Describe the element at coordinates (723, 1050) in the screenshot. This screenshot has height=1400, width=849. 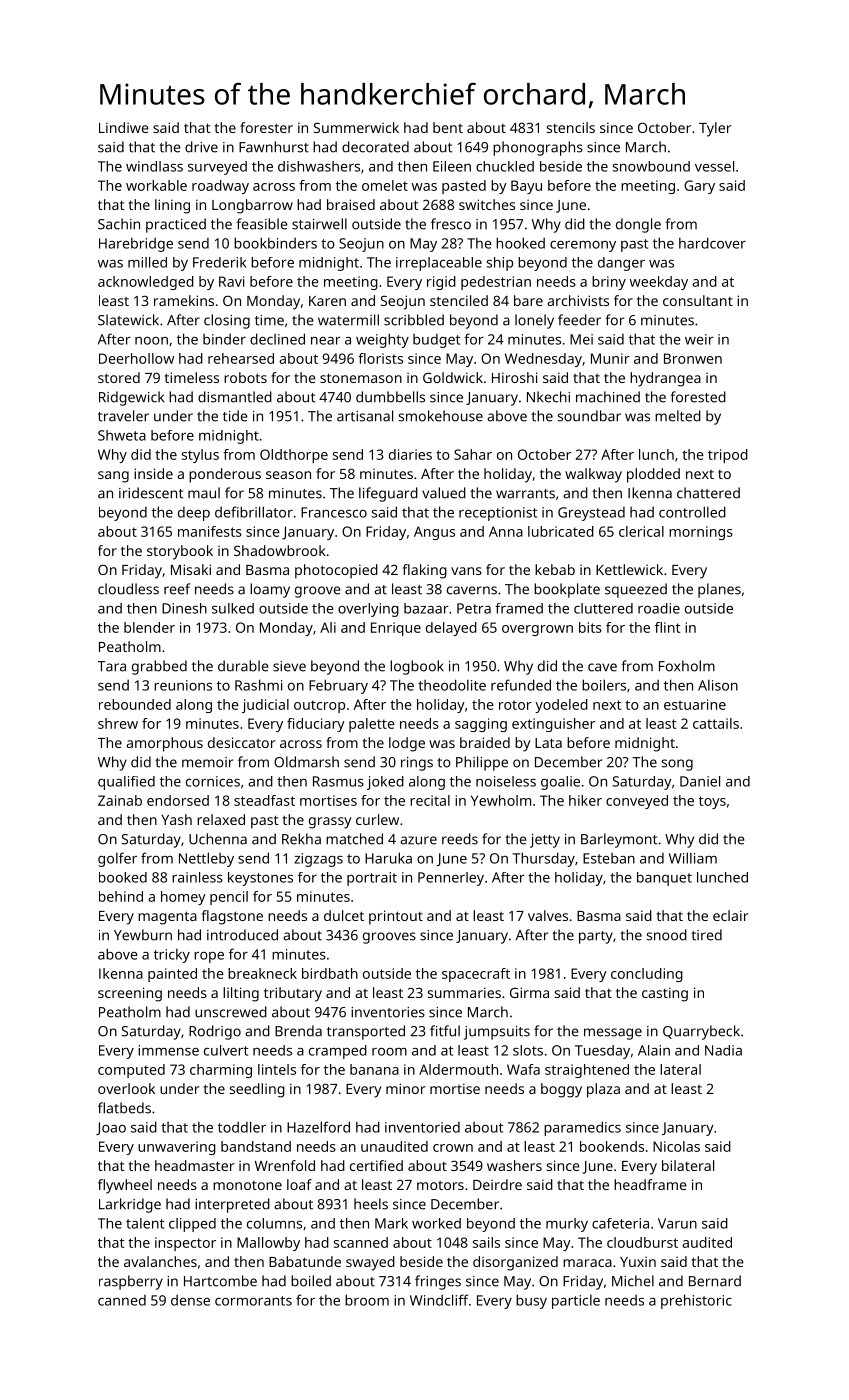
I see `Nadia` at that location.
